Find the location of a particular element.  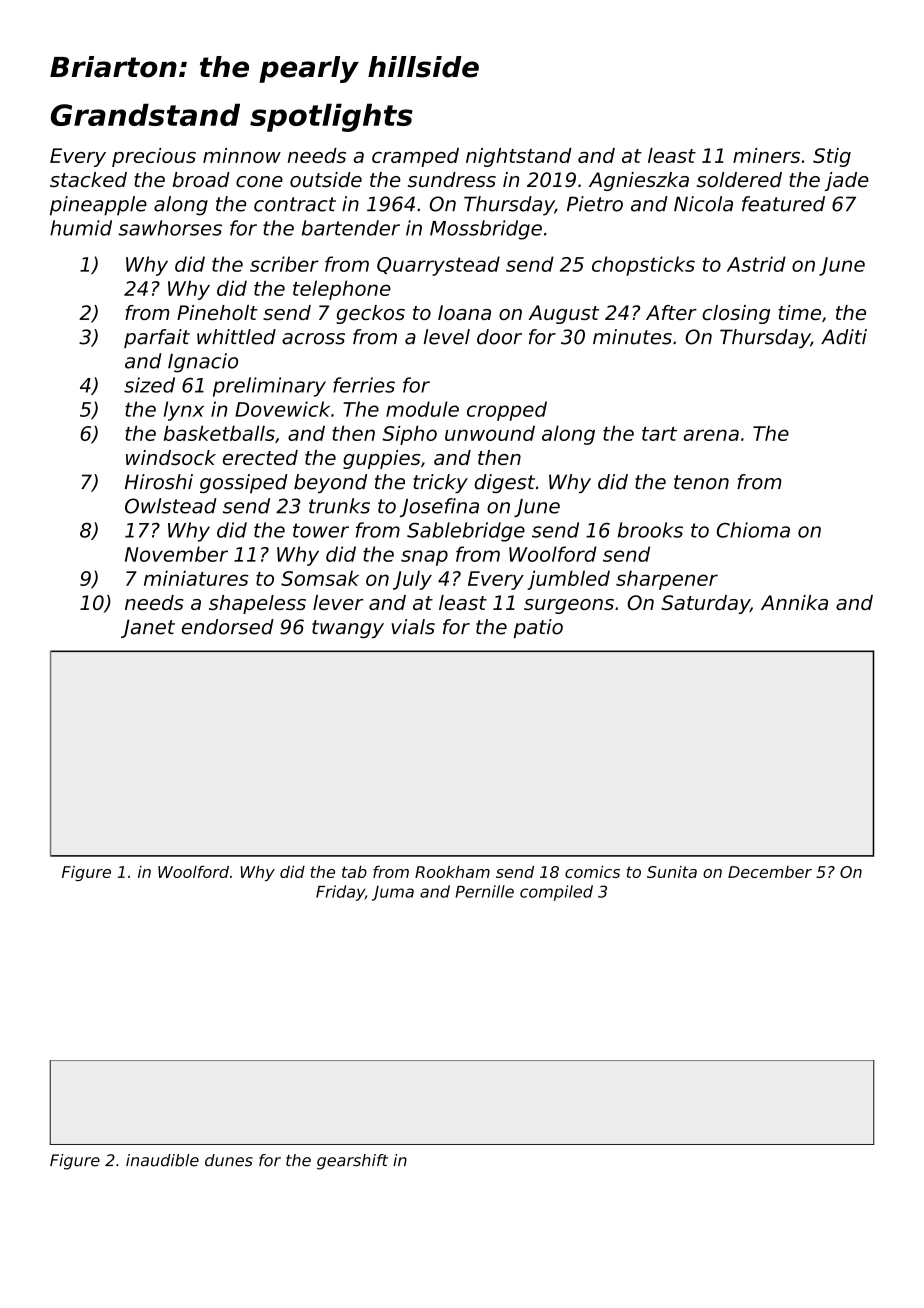

Juma is located at coordinates (393, 893).
